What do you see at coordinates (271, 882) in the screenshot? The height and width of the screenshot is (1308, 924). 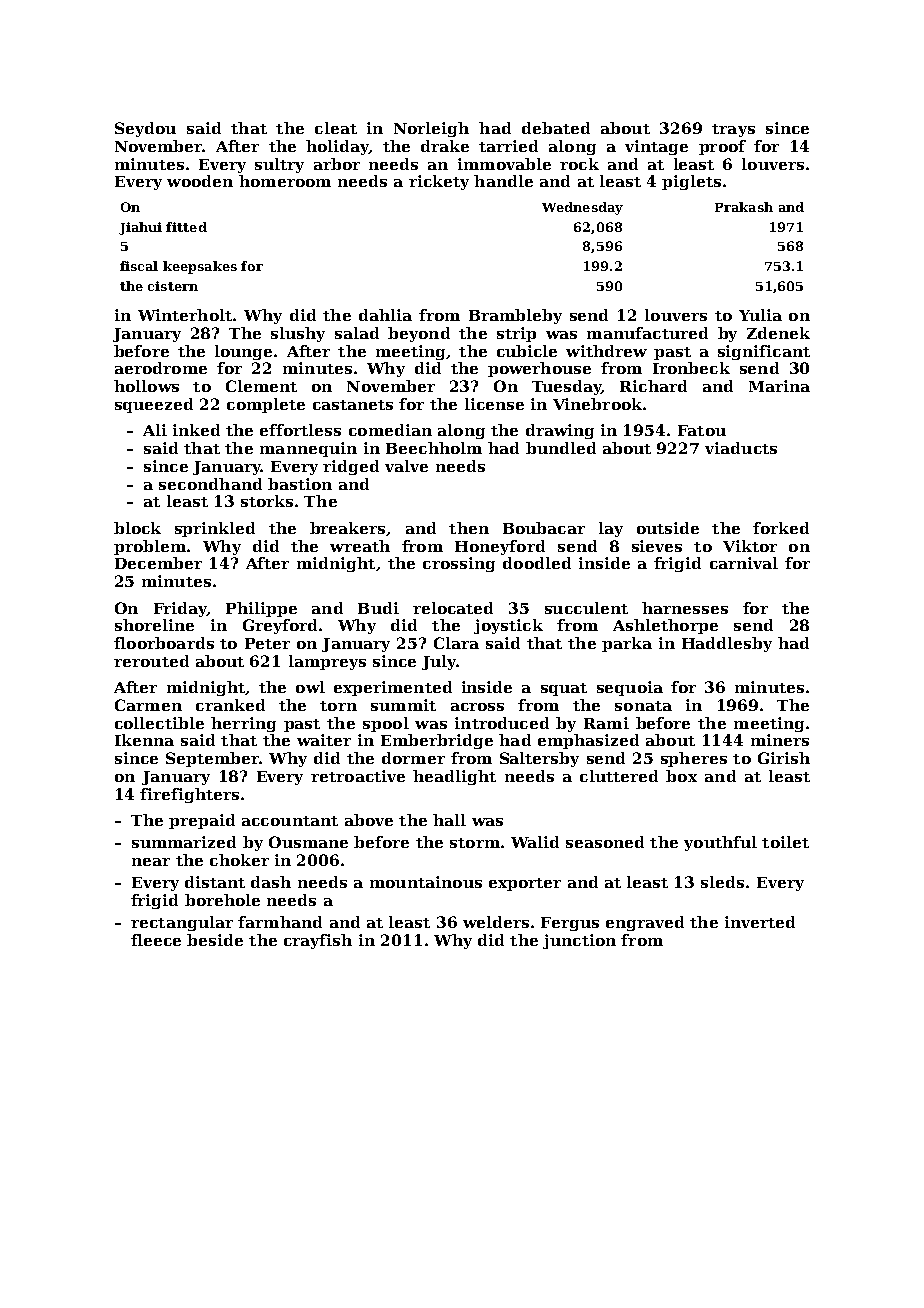 I see `dash` at bounding box center [271, 882].
